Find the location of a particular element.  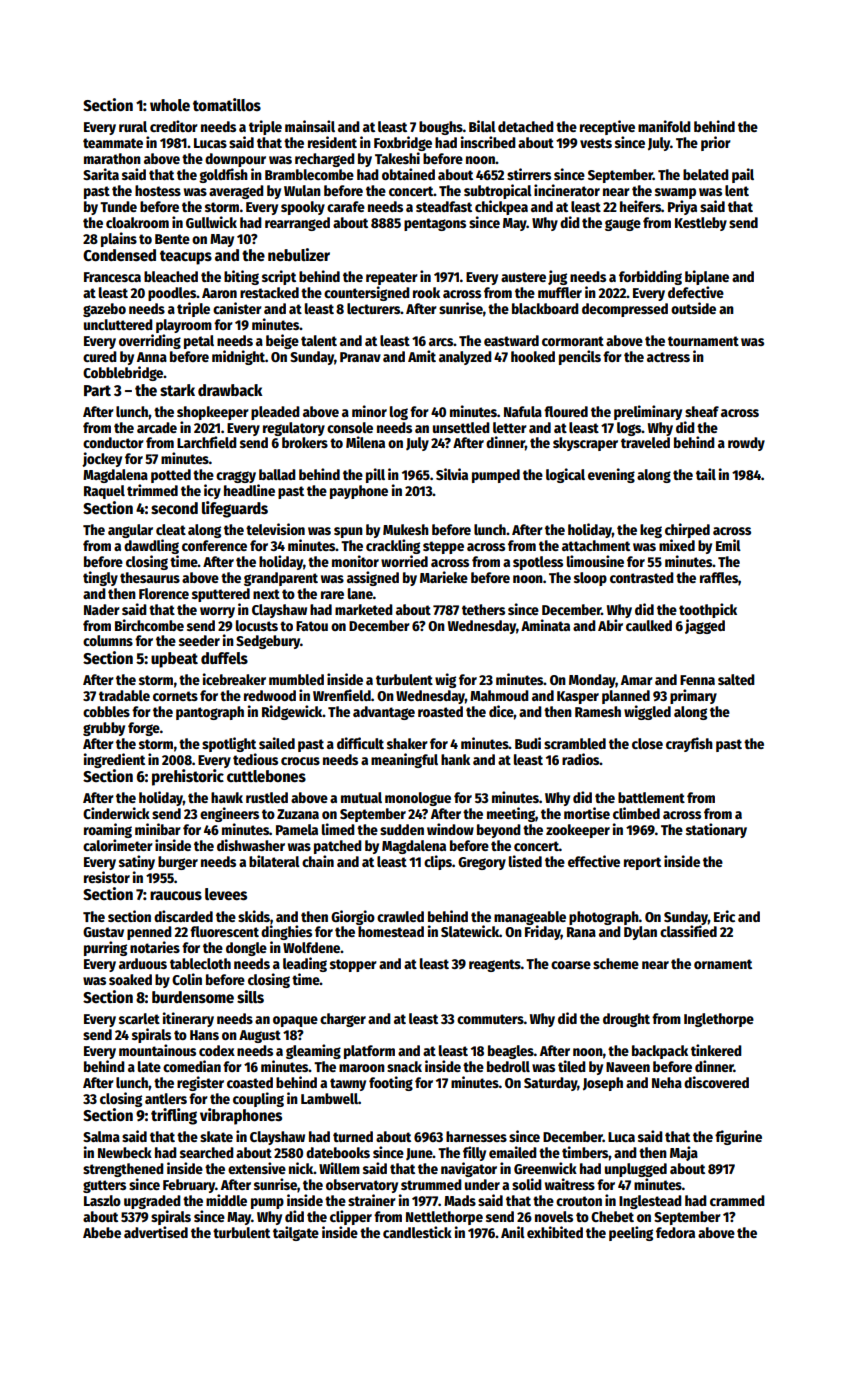

patched is located at coordinates (338, 847).
